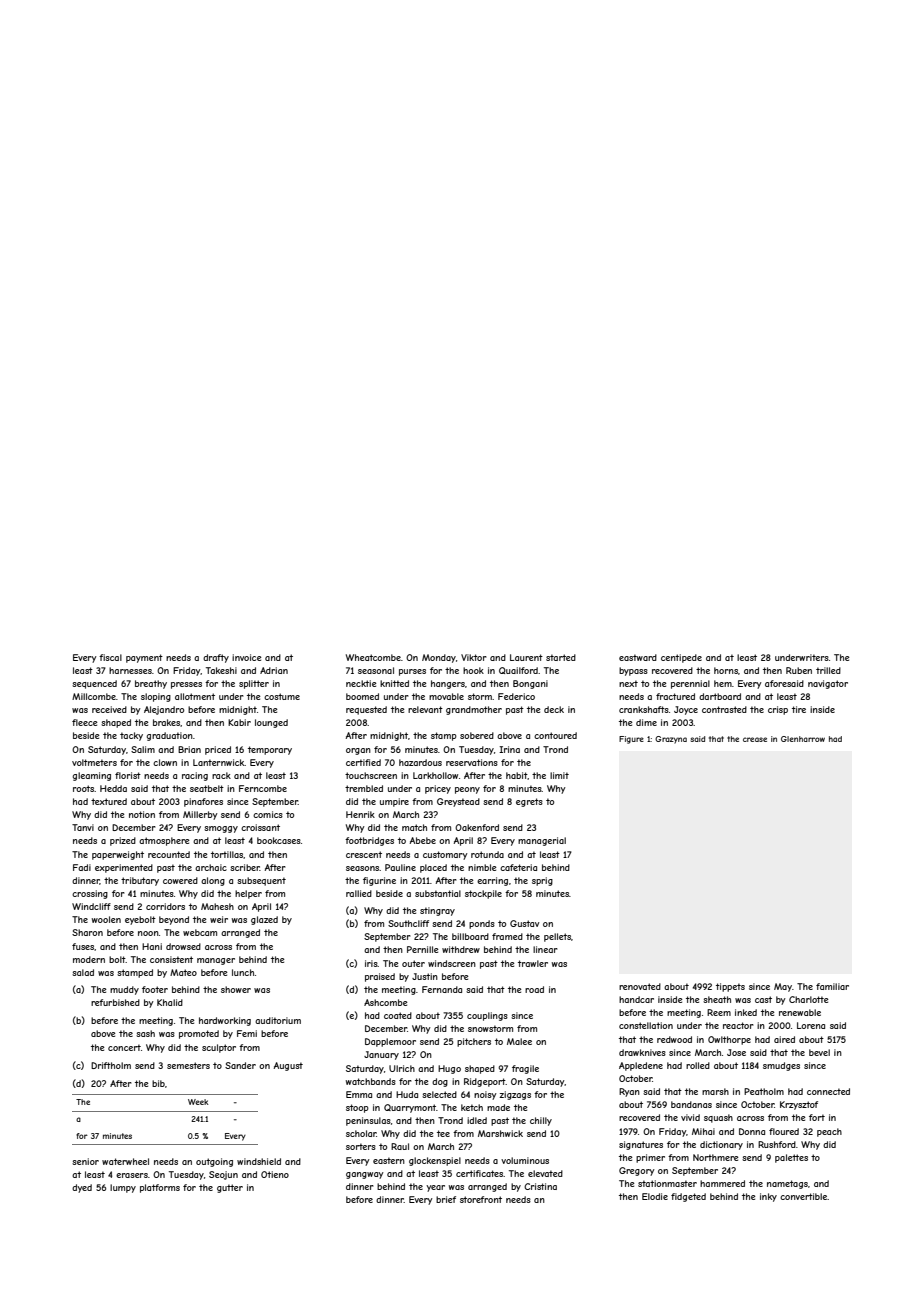 This screenshot has height=1308, width=924. I want to click on January, so click(381, 1055).
